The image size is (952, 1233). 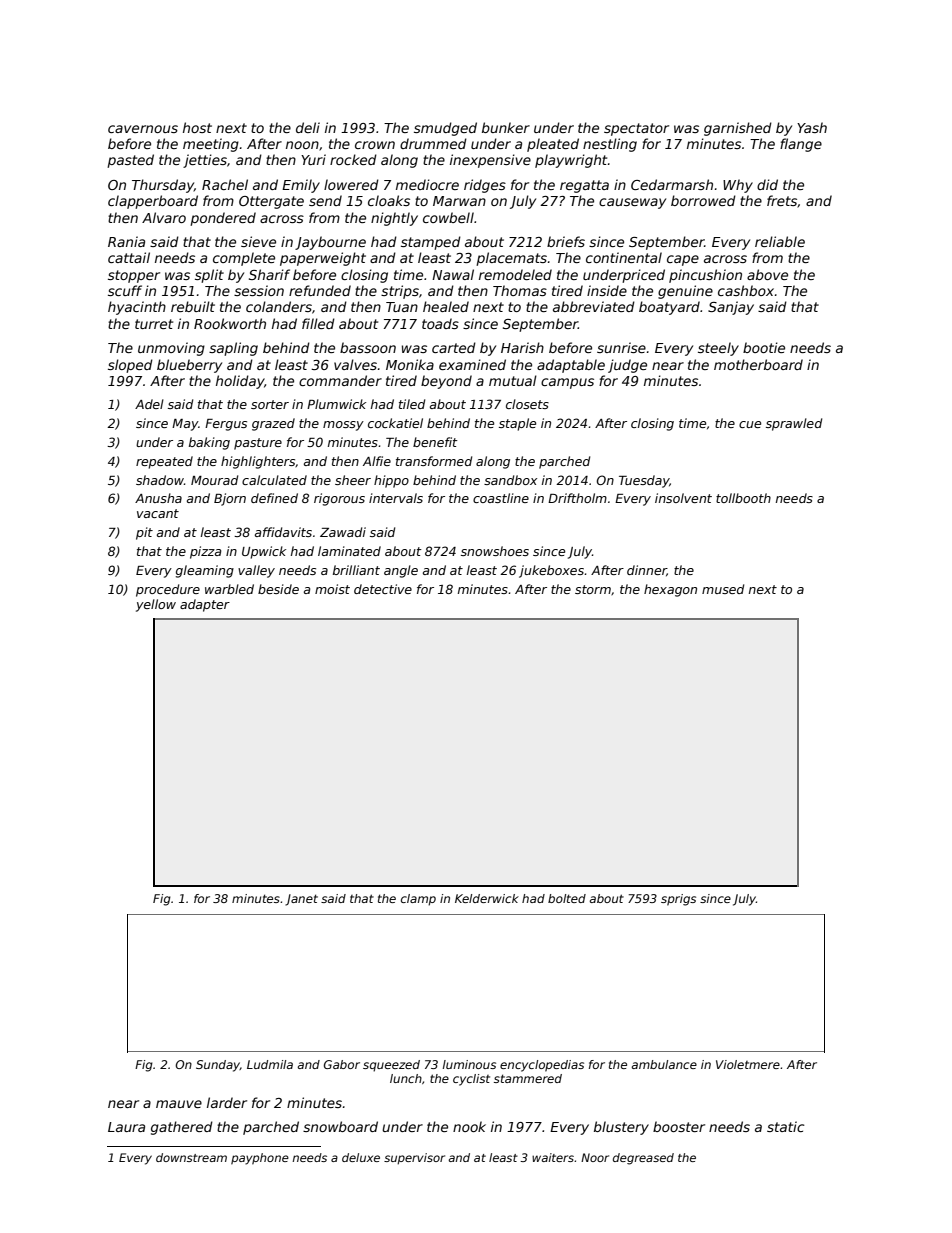 I want to click on Alvaro, so click(x=164, y=217).
